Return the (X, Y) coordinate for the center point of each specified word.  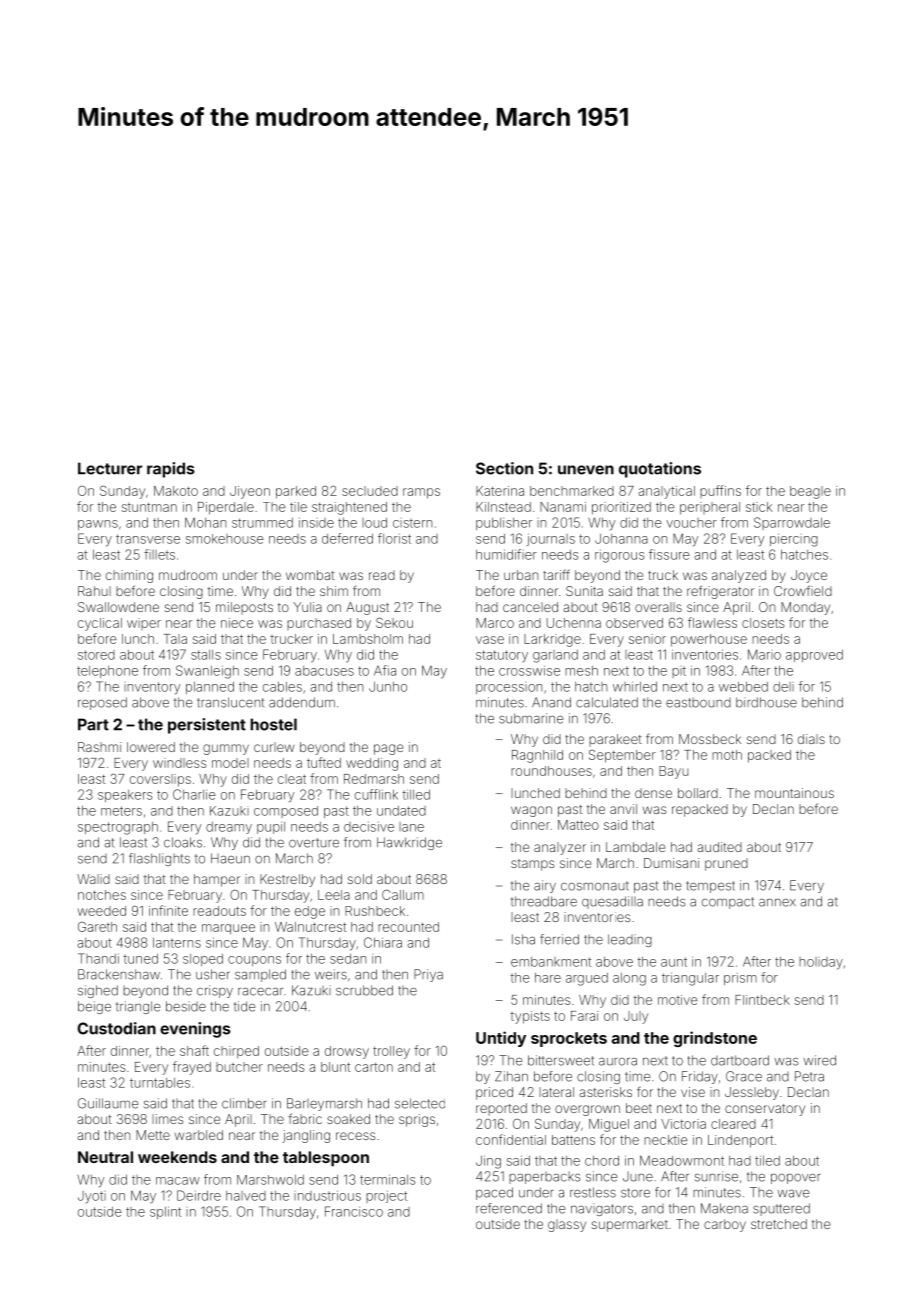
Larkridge (552, 640)
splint (165, 1212)
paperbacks (545, 1178)
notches (102, 895)
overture (314, 843)
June (638, 1177)
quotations (660, 470)
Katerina (500, 491)
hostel (273, 724)
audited (720, 847)
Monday (805, 608)
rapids (171, 470)
